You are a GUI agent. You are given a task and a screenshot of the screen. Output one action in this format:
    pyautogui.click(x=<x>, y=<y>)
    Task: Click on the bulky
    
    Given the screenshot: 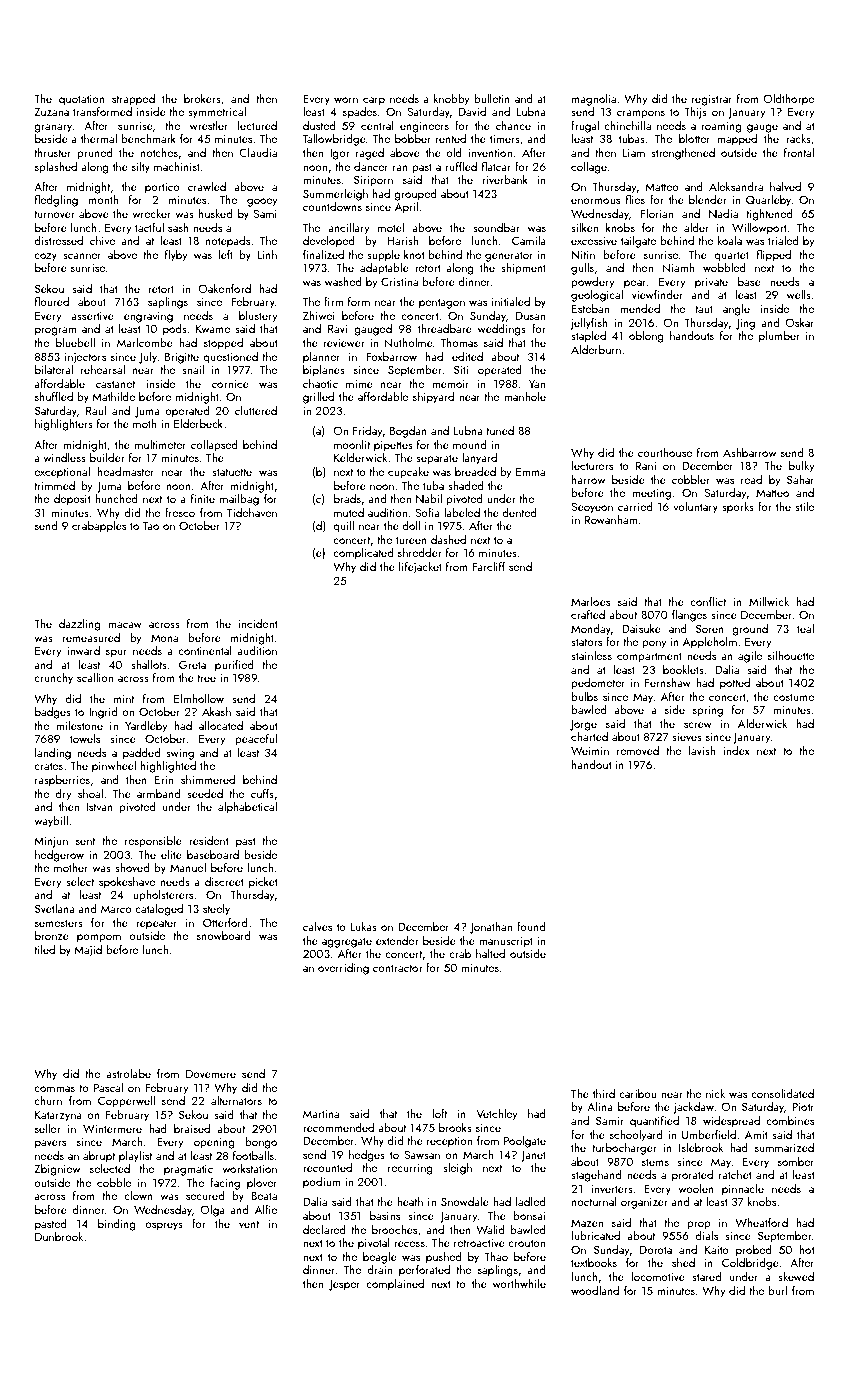 What is the action you would take?
    pyautogui.click(x=801, y=467)
